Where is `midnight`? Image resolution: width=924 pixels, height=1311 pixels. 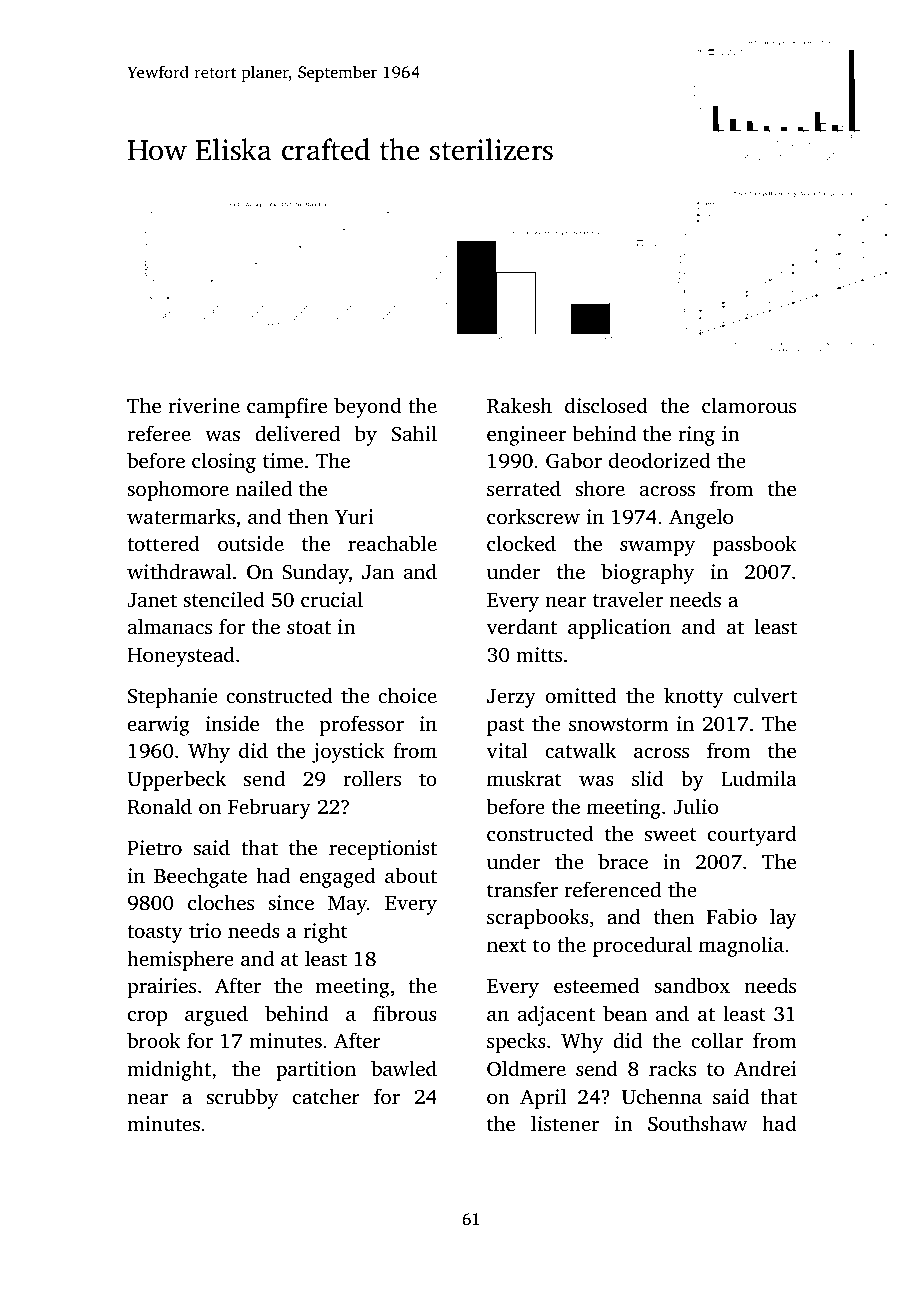
midnight is located at coordinates (169, 1070).
